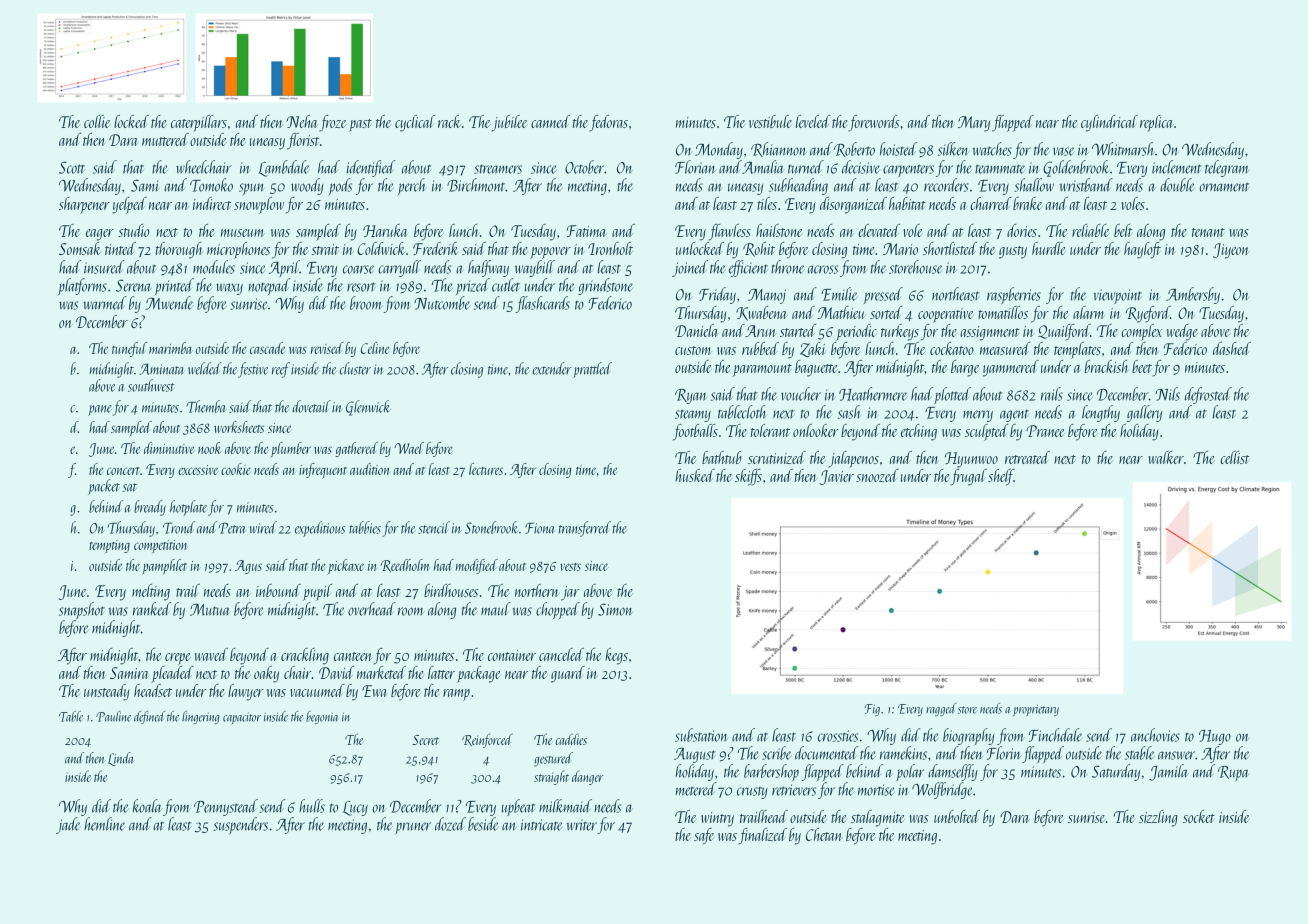 This document has height=924, width=1308. Describe the element at coordinates (509, 123) in the document. I see `jubilee` at that location.
